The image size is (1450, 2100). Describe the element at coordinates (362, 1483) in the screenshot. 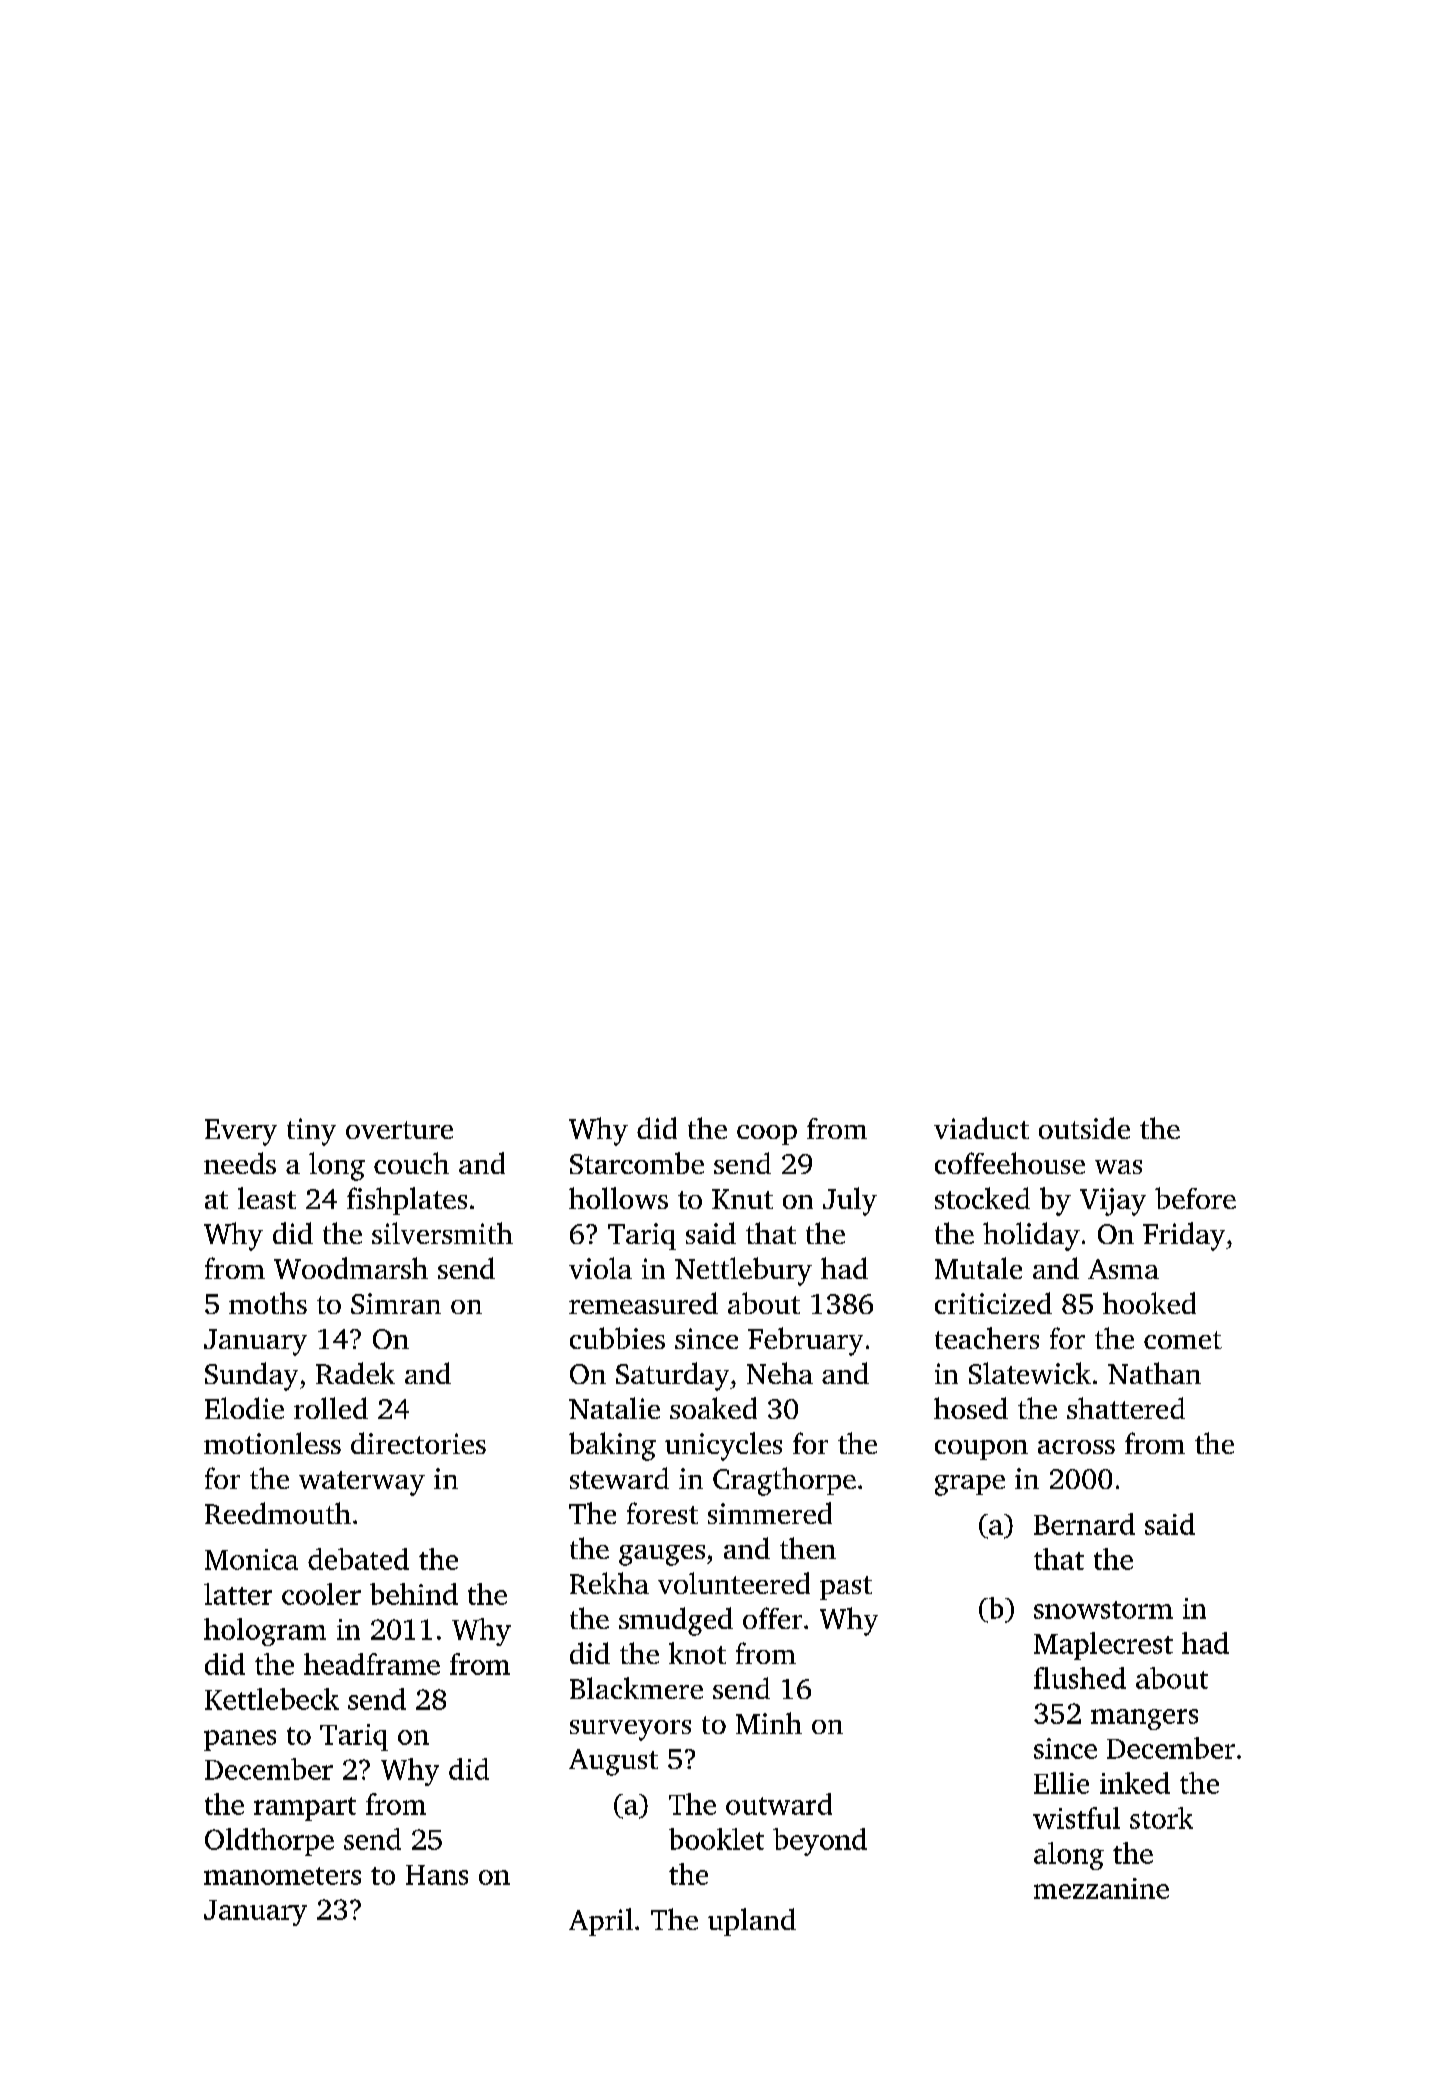

I see `waterway` at that location.
